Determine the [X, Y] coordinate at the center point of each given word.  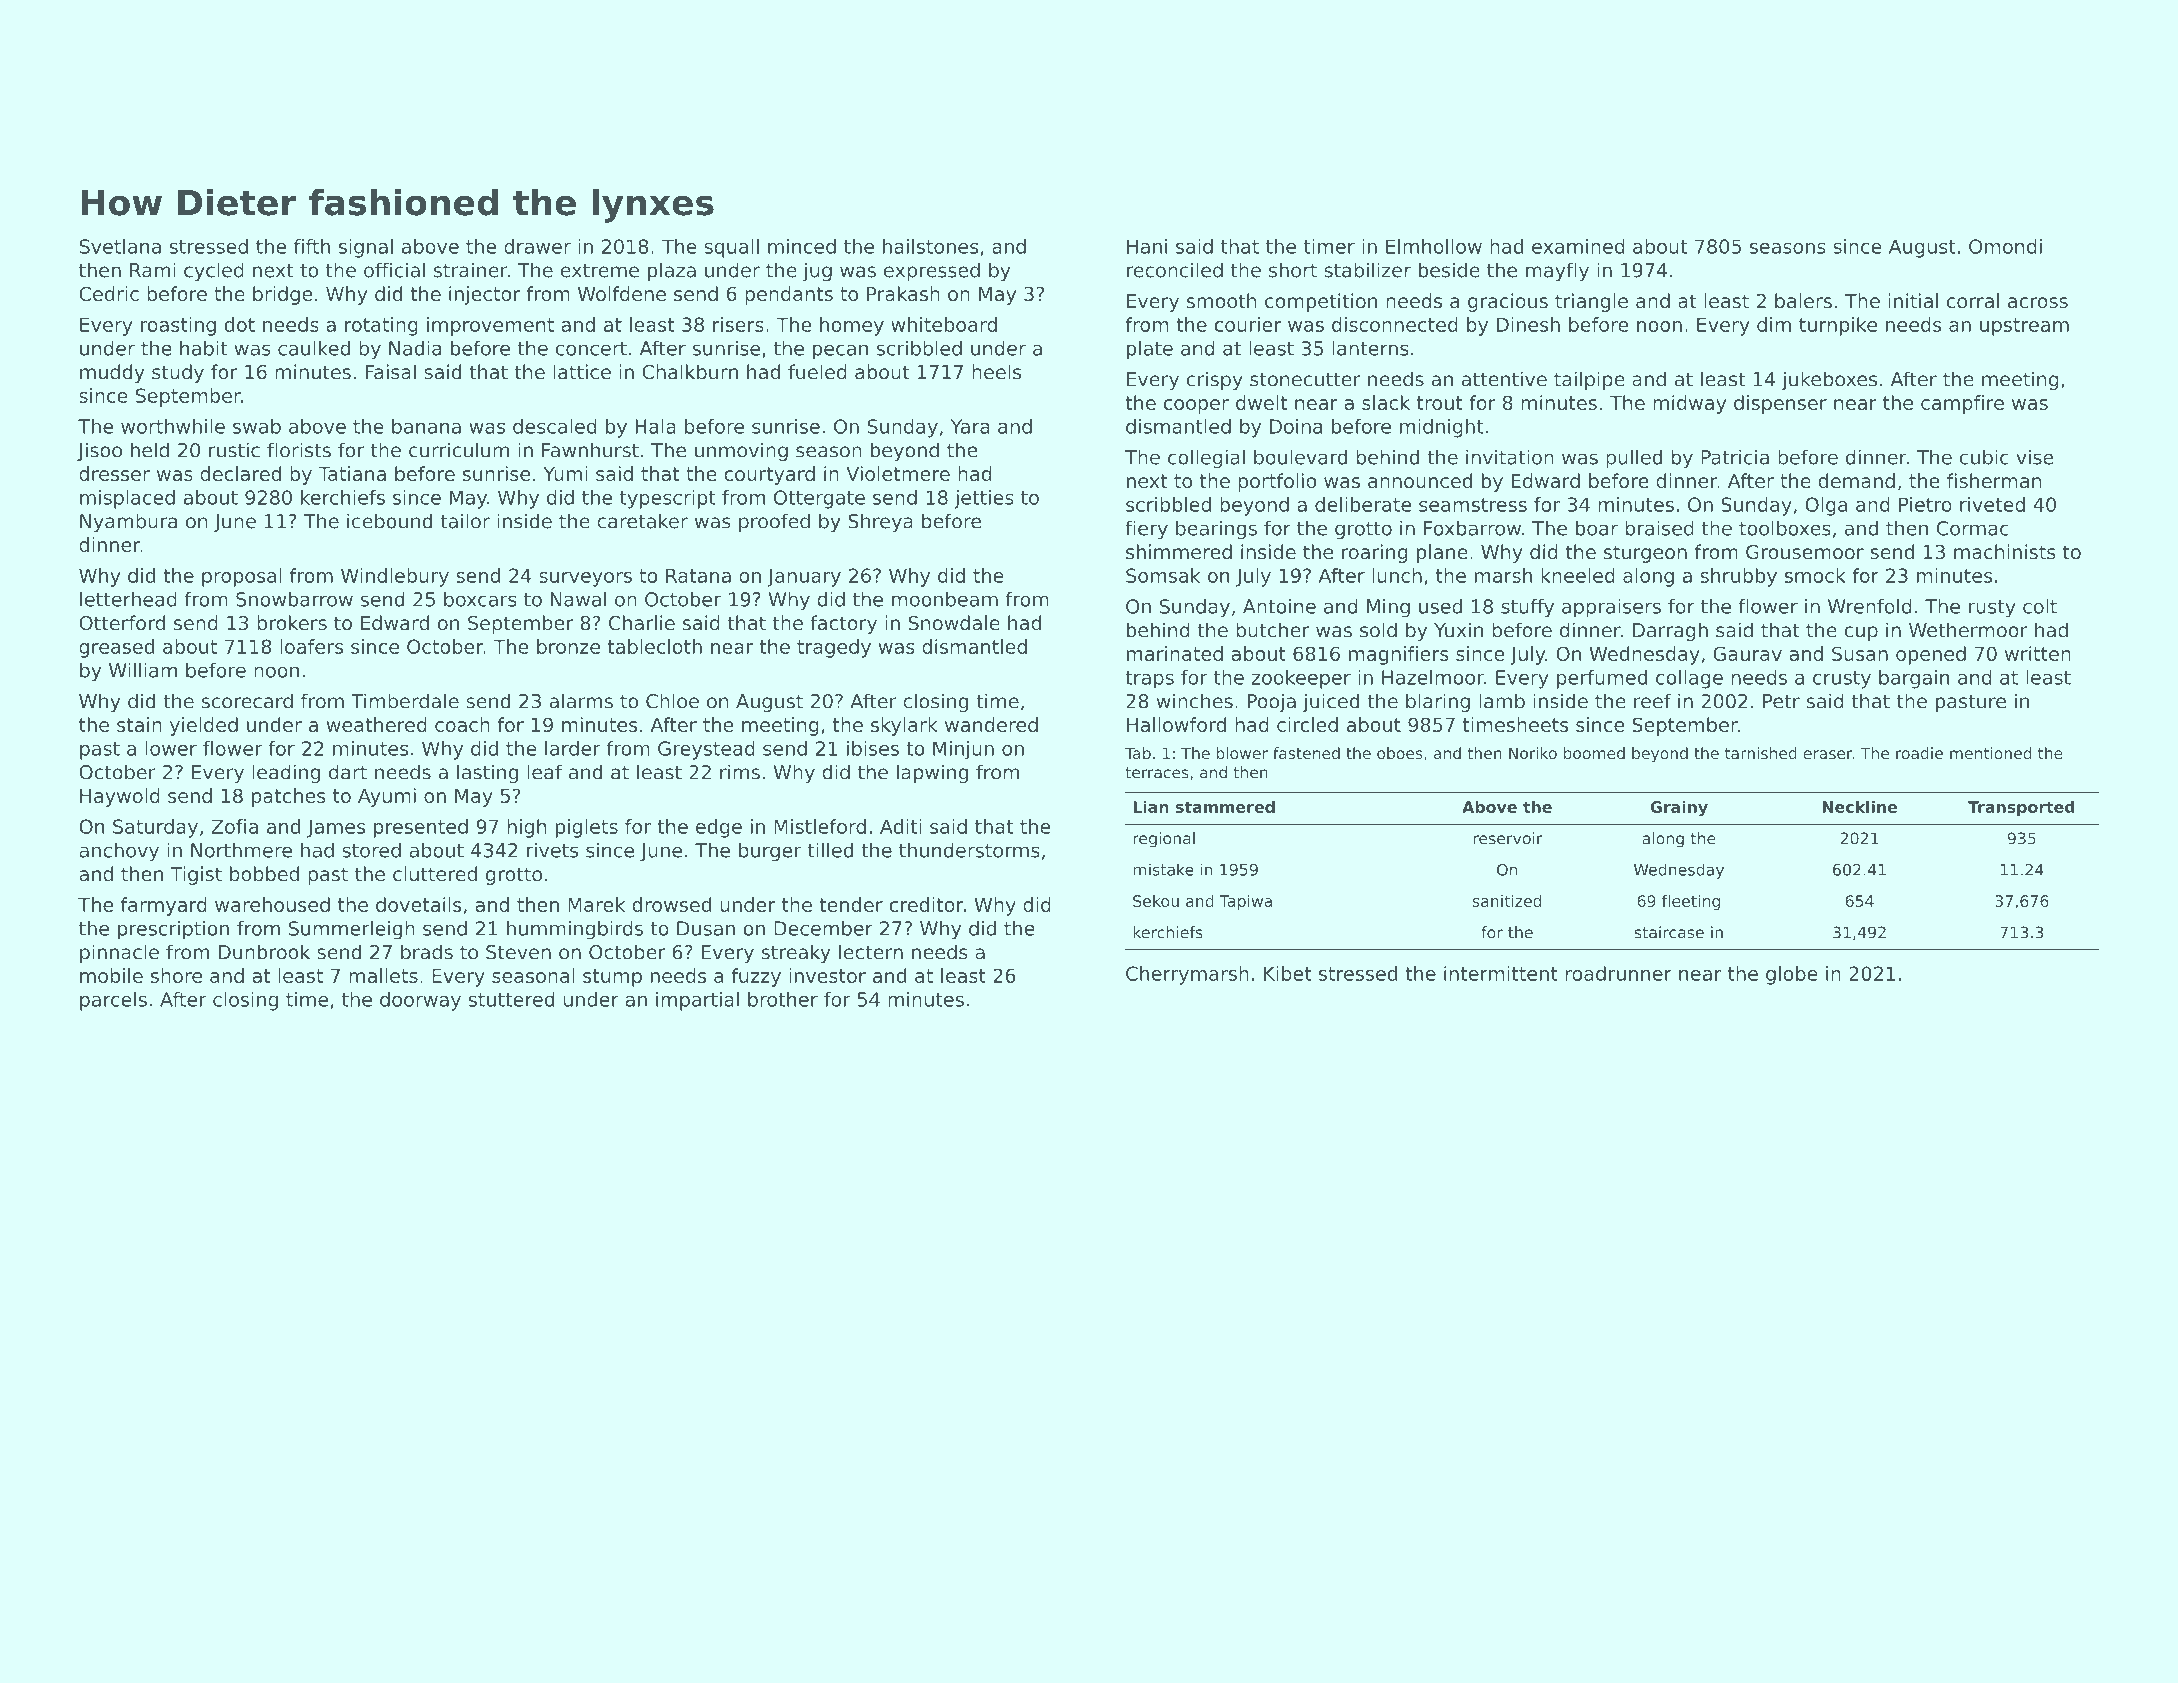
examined [1578, 246]
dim [1774, 324]
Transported [2021, 808]
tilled [830, 850]
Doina [1296, 426]
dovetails [419, 904]
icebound [389, 521]
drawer [537, 246]
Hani [1147, 246]
